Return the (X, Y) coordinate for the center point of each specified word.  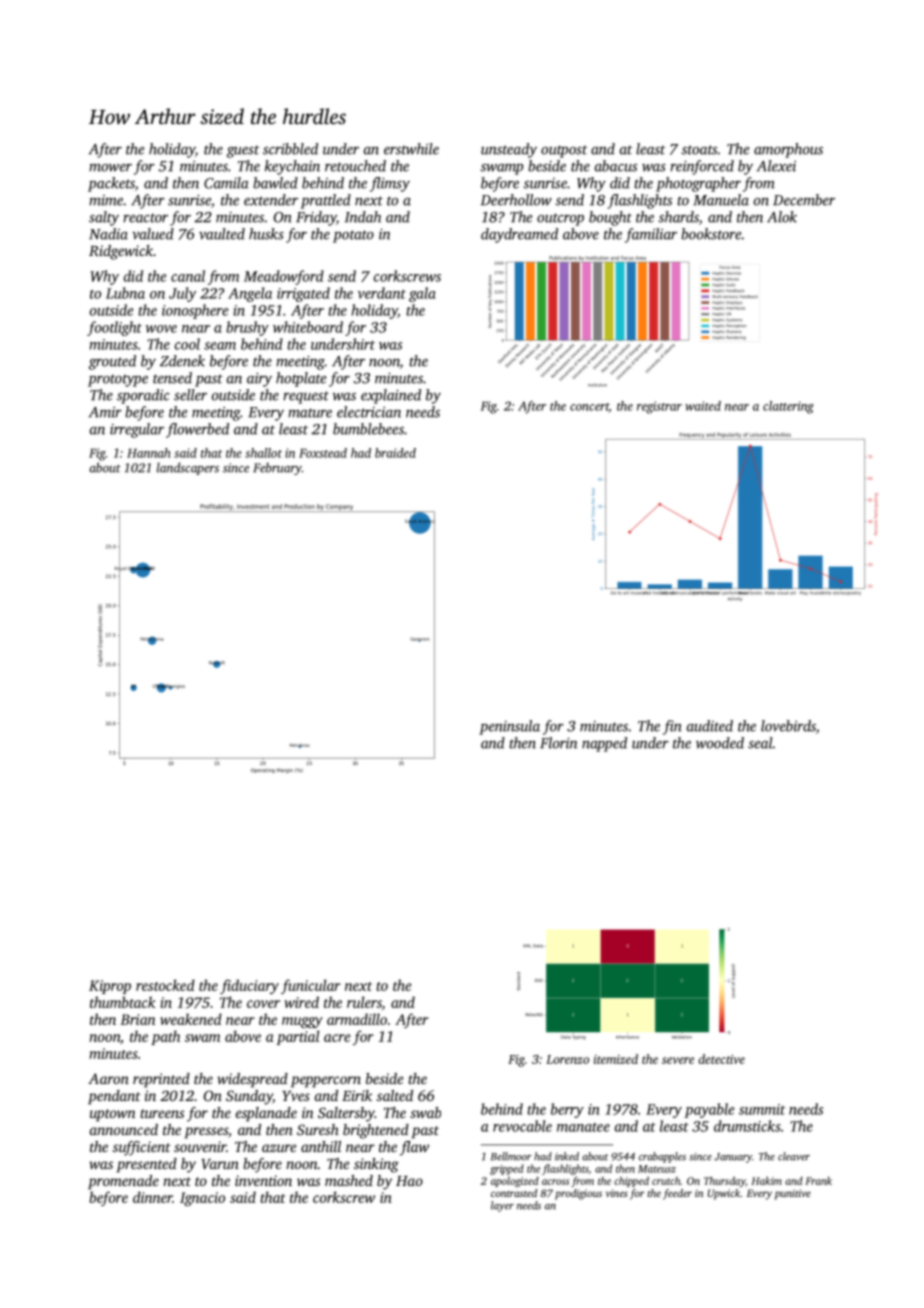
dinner (153, 1197)
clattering (788, 407)
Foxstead (323, 453)
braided (395, 453)
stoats (699, 150)
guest (243, 151)
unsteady (509, 150)
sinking (376, 1165)
